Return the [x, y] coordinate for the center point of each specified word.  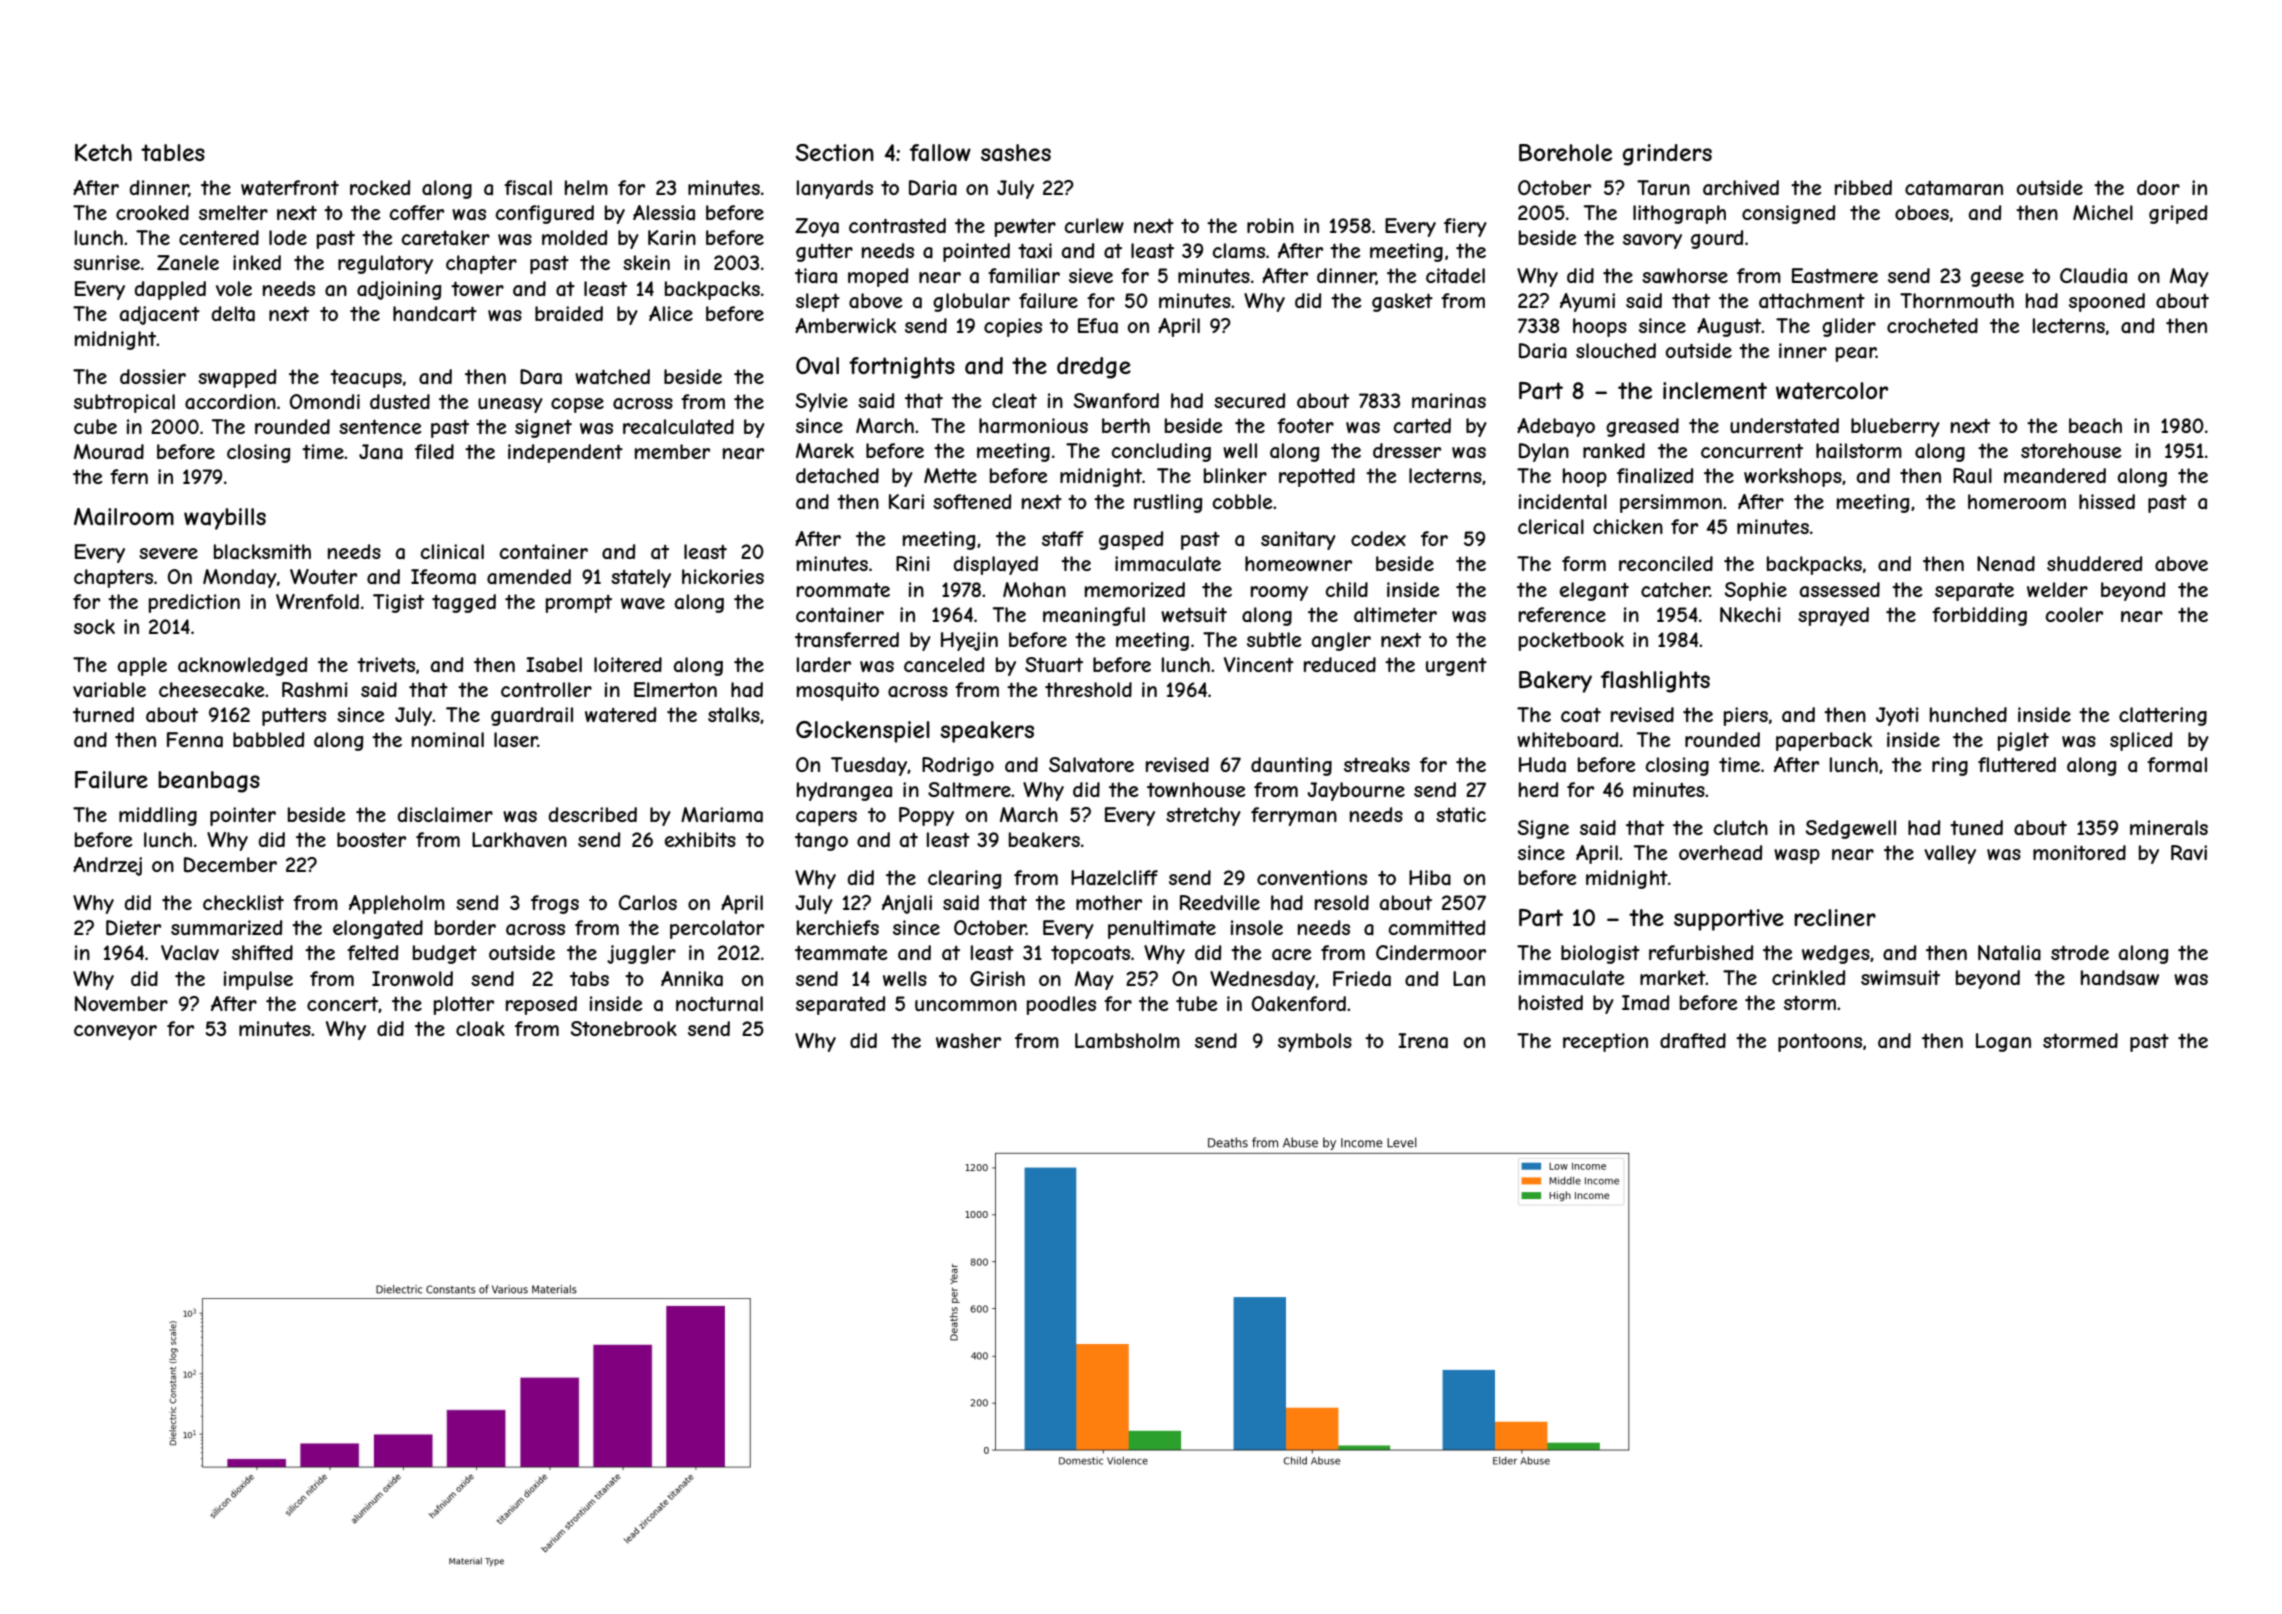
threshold [1088, 689]
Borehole [1565, 152]
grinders [1667, 155]
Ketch [103, 152]
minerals [2169, 828]
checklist [243, 902]
